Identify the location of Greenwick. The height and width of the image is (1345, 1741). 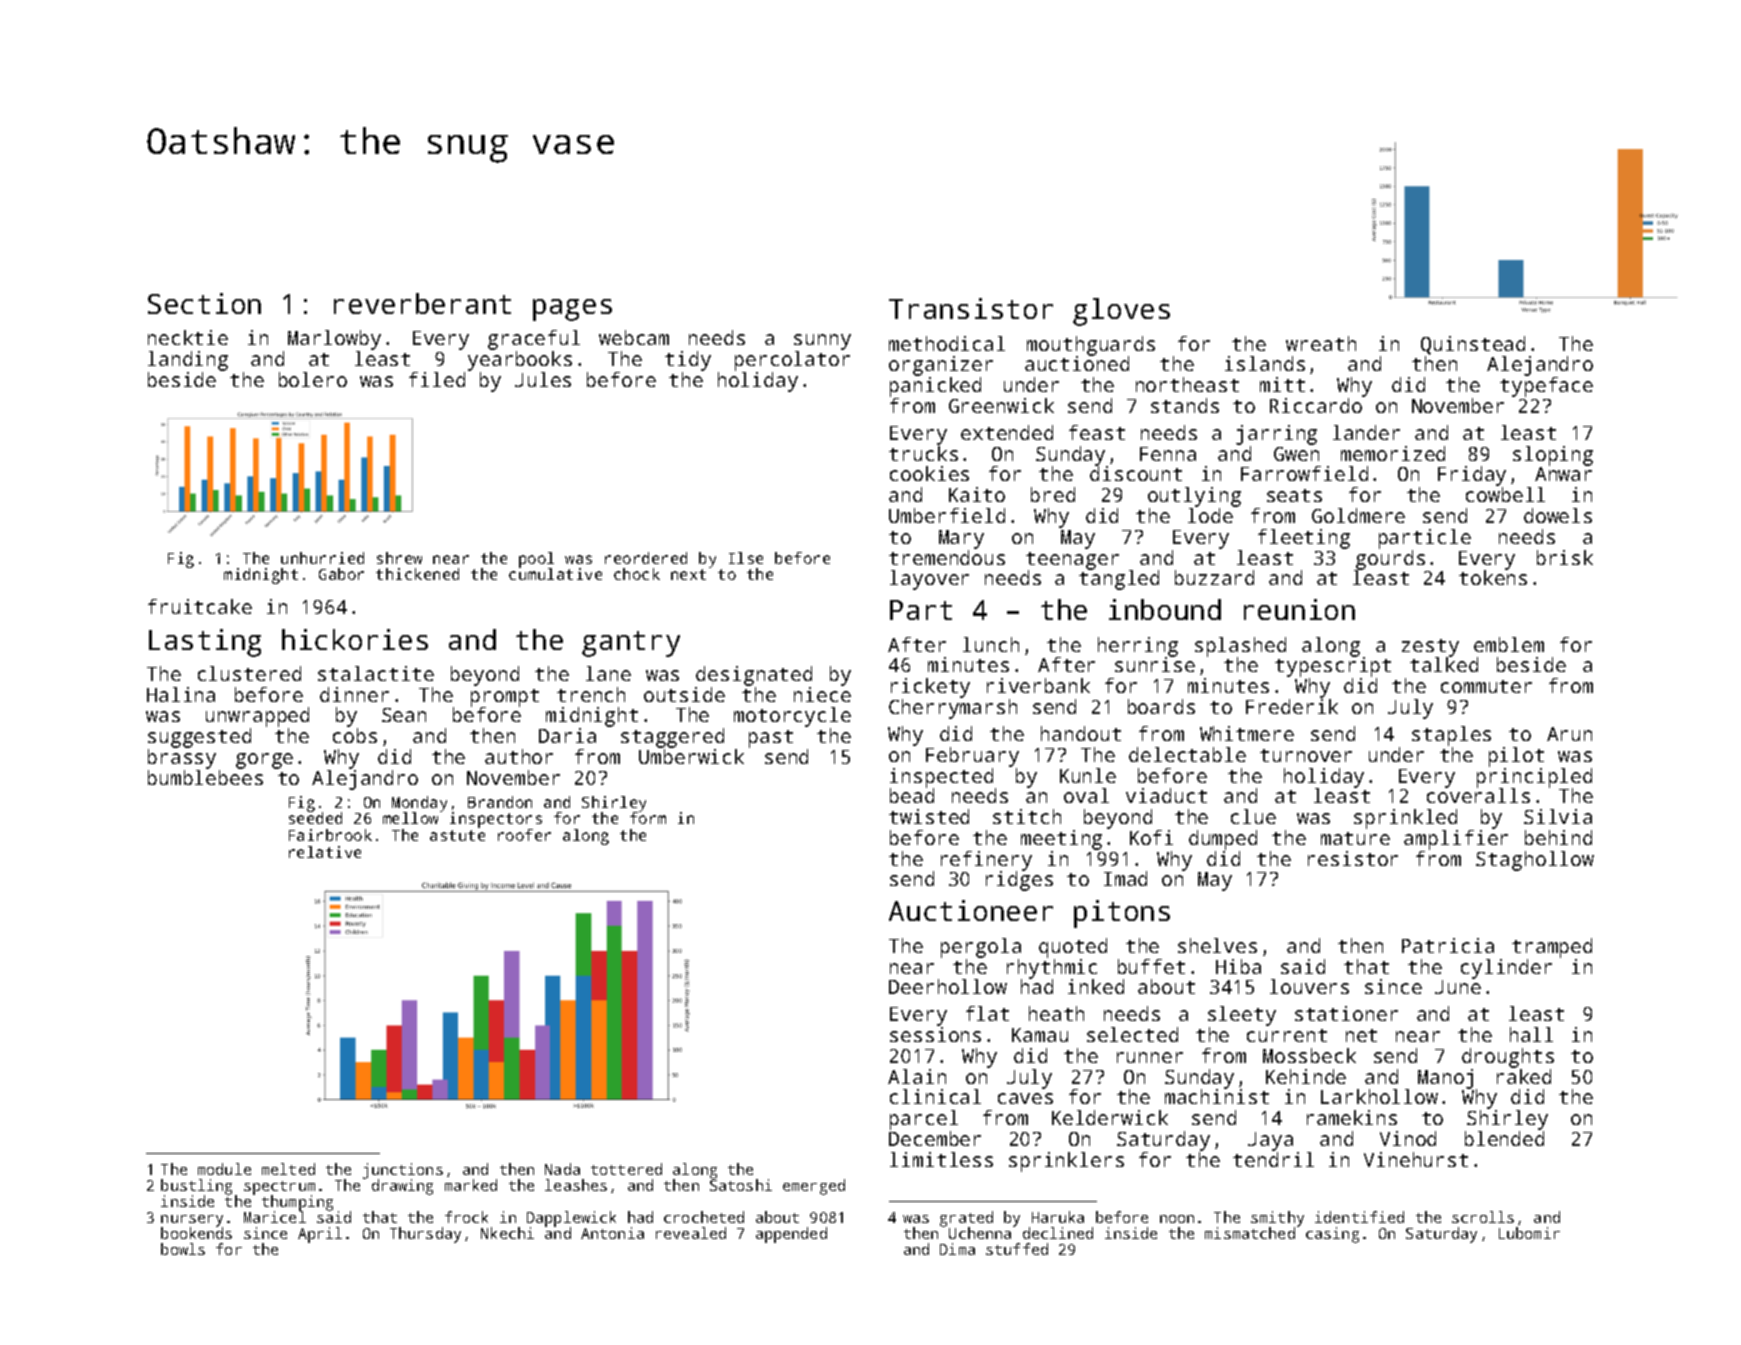
(1001, 405).
